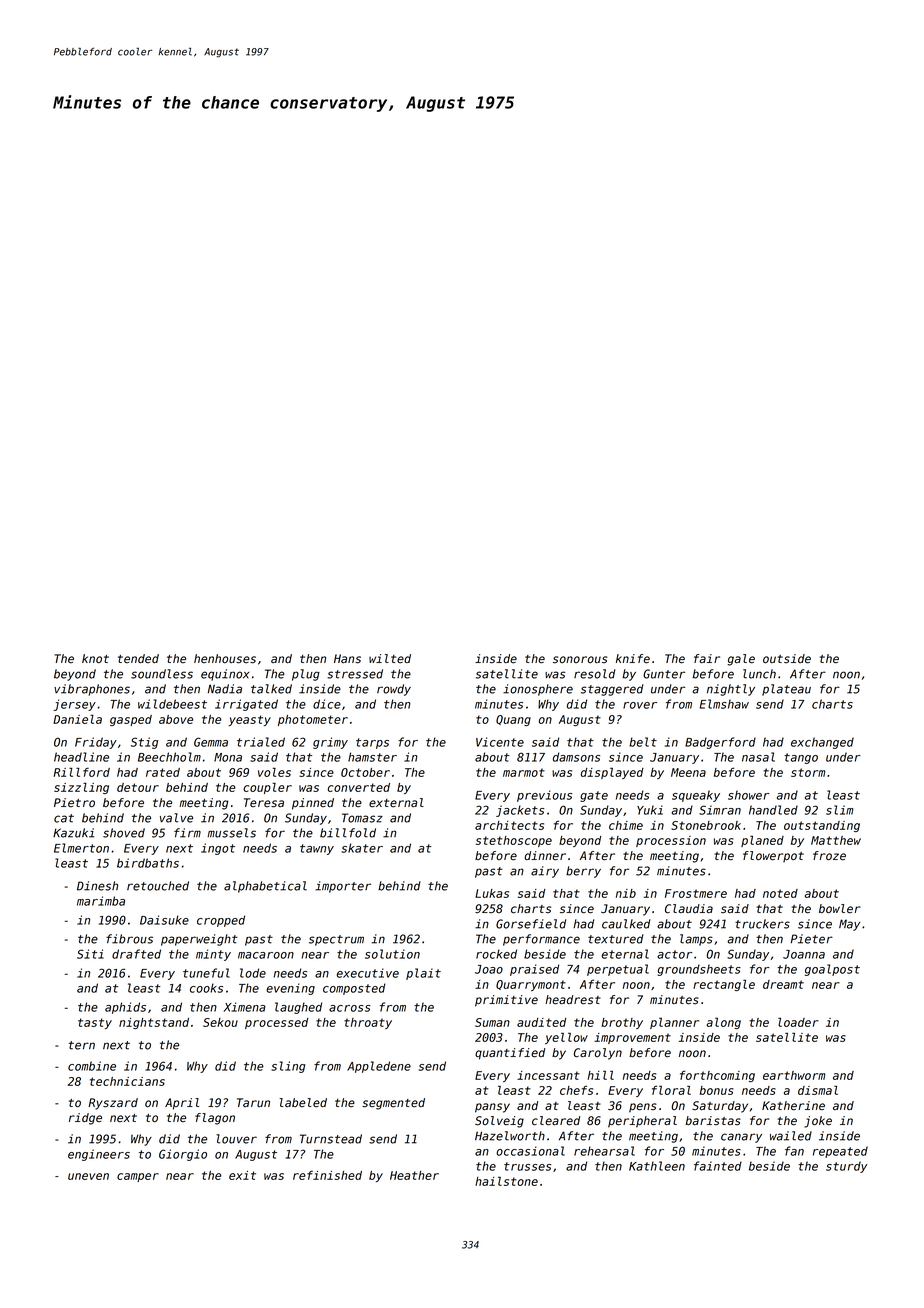 Image resolution: width=924 pixels, height=1308 pixels. What do you see at coordinates (250, 720) in the document?
I see `yeasty` at bounding box center [250, 720].
